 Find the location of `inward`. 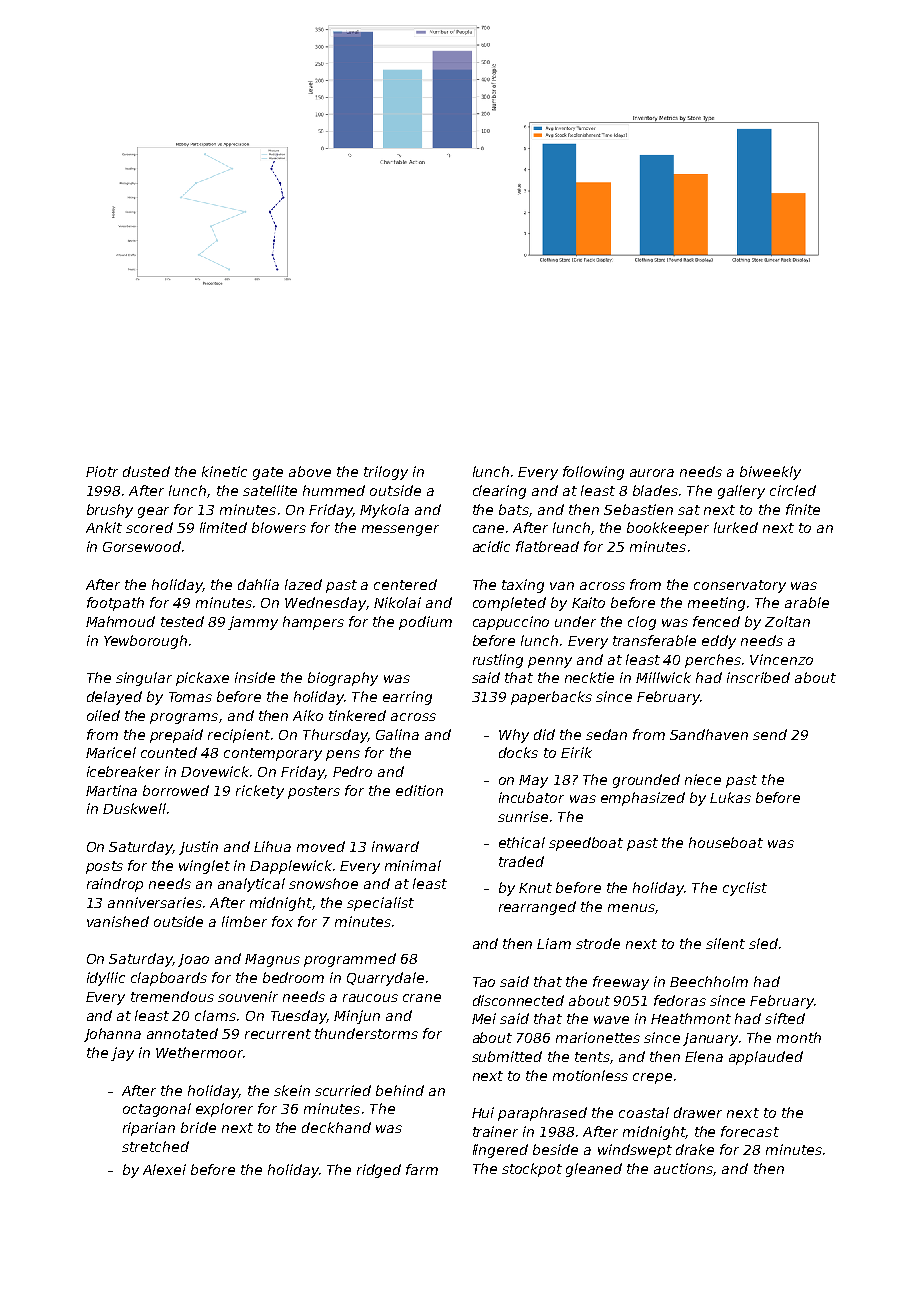

inward is located at coordinates (395, 846).
